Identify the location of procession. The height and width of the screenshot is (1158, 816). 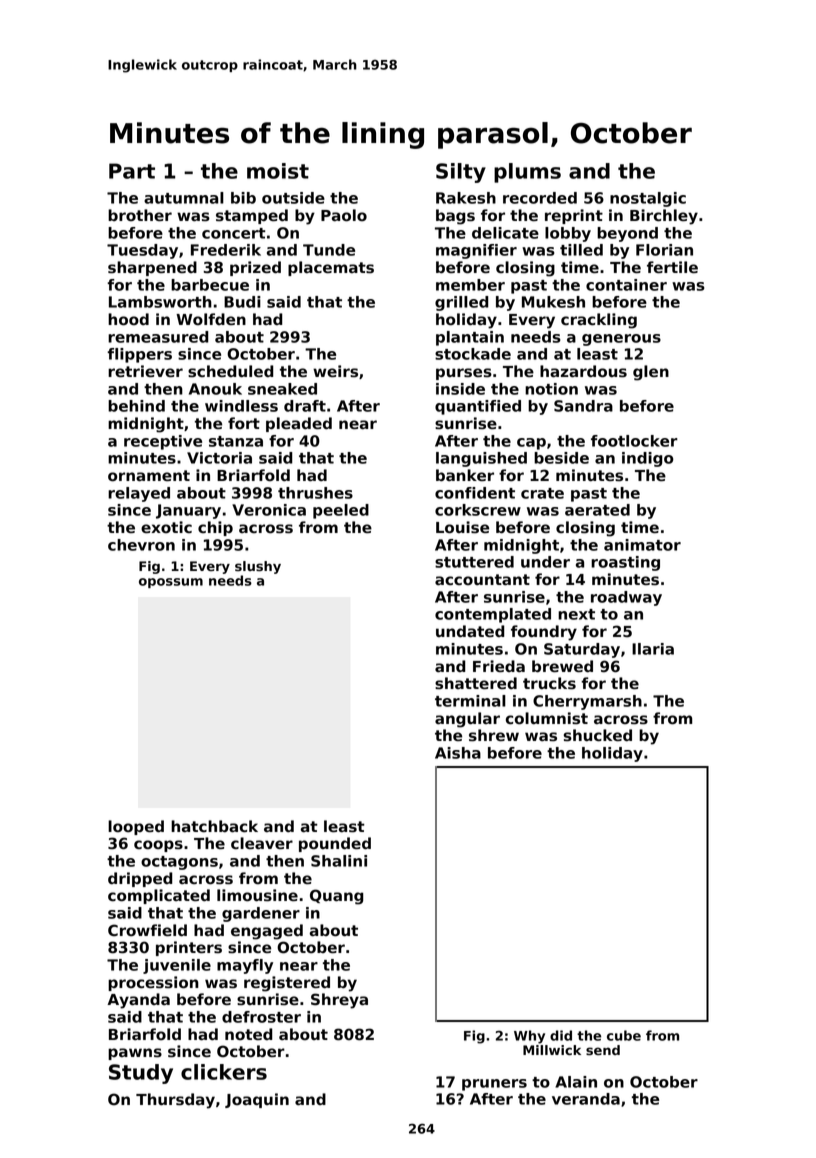
(153, 983).
